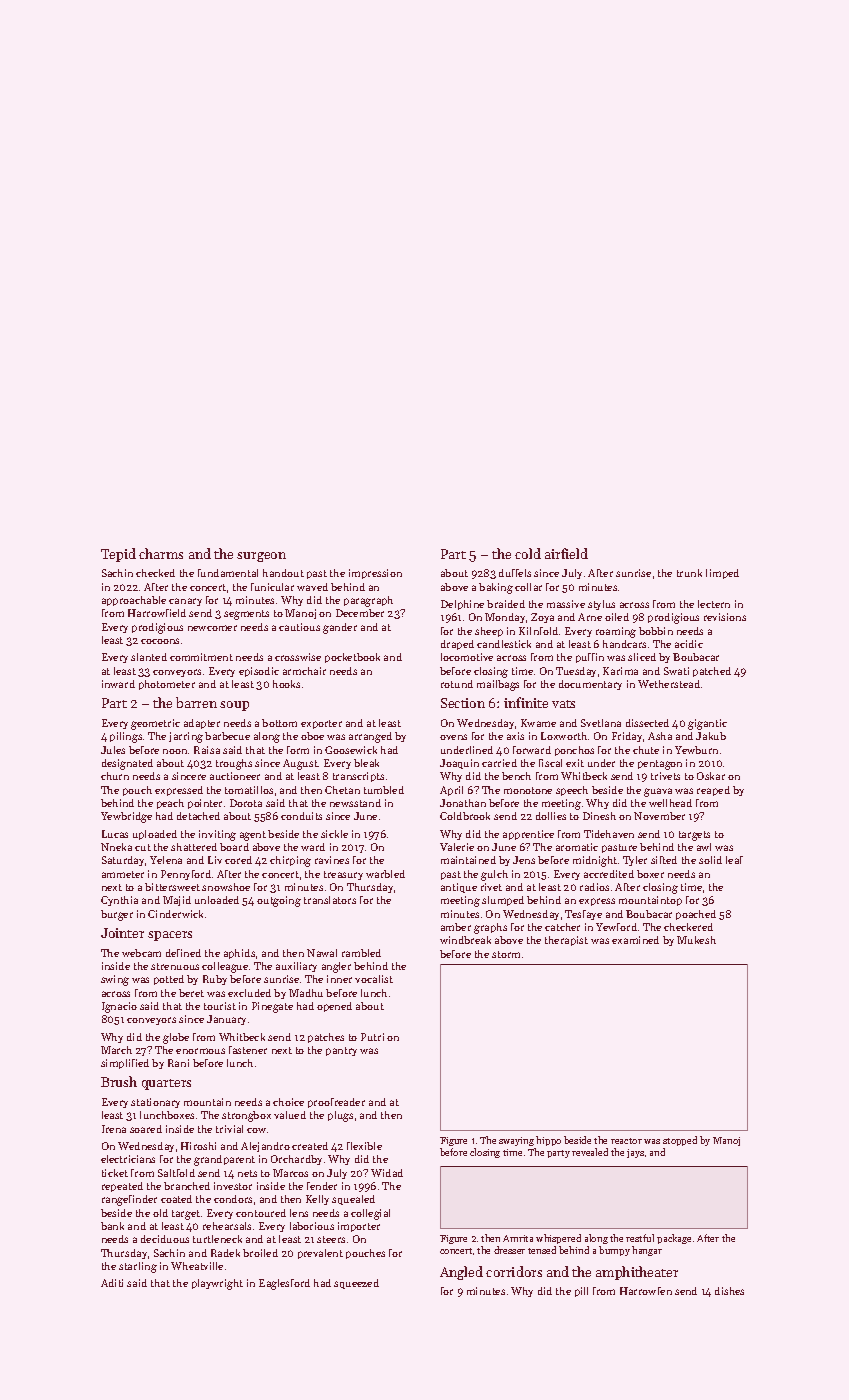 This page has height=1400, width=849. I want to click on revisions, so click(725, 617).
